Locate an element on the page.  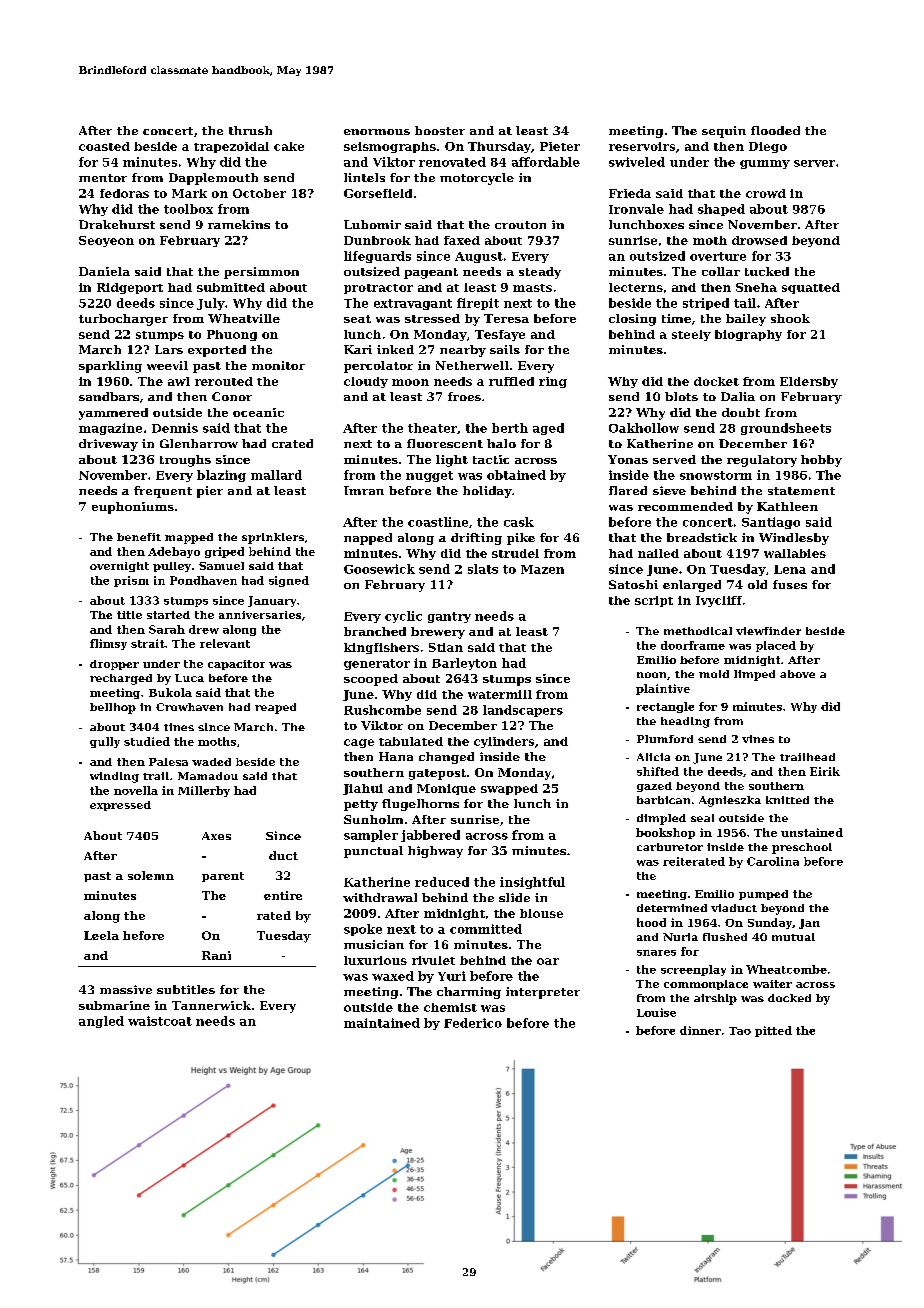
obtained is located at coordinates (516, 475).
